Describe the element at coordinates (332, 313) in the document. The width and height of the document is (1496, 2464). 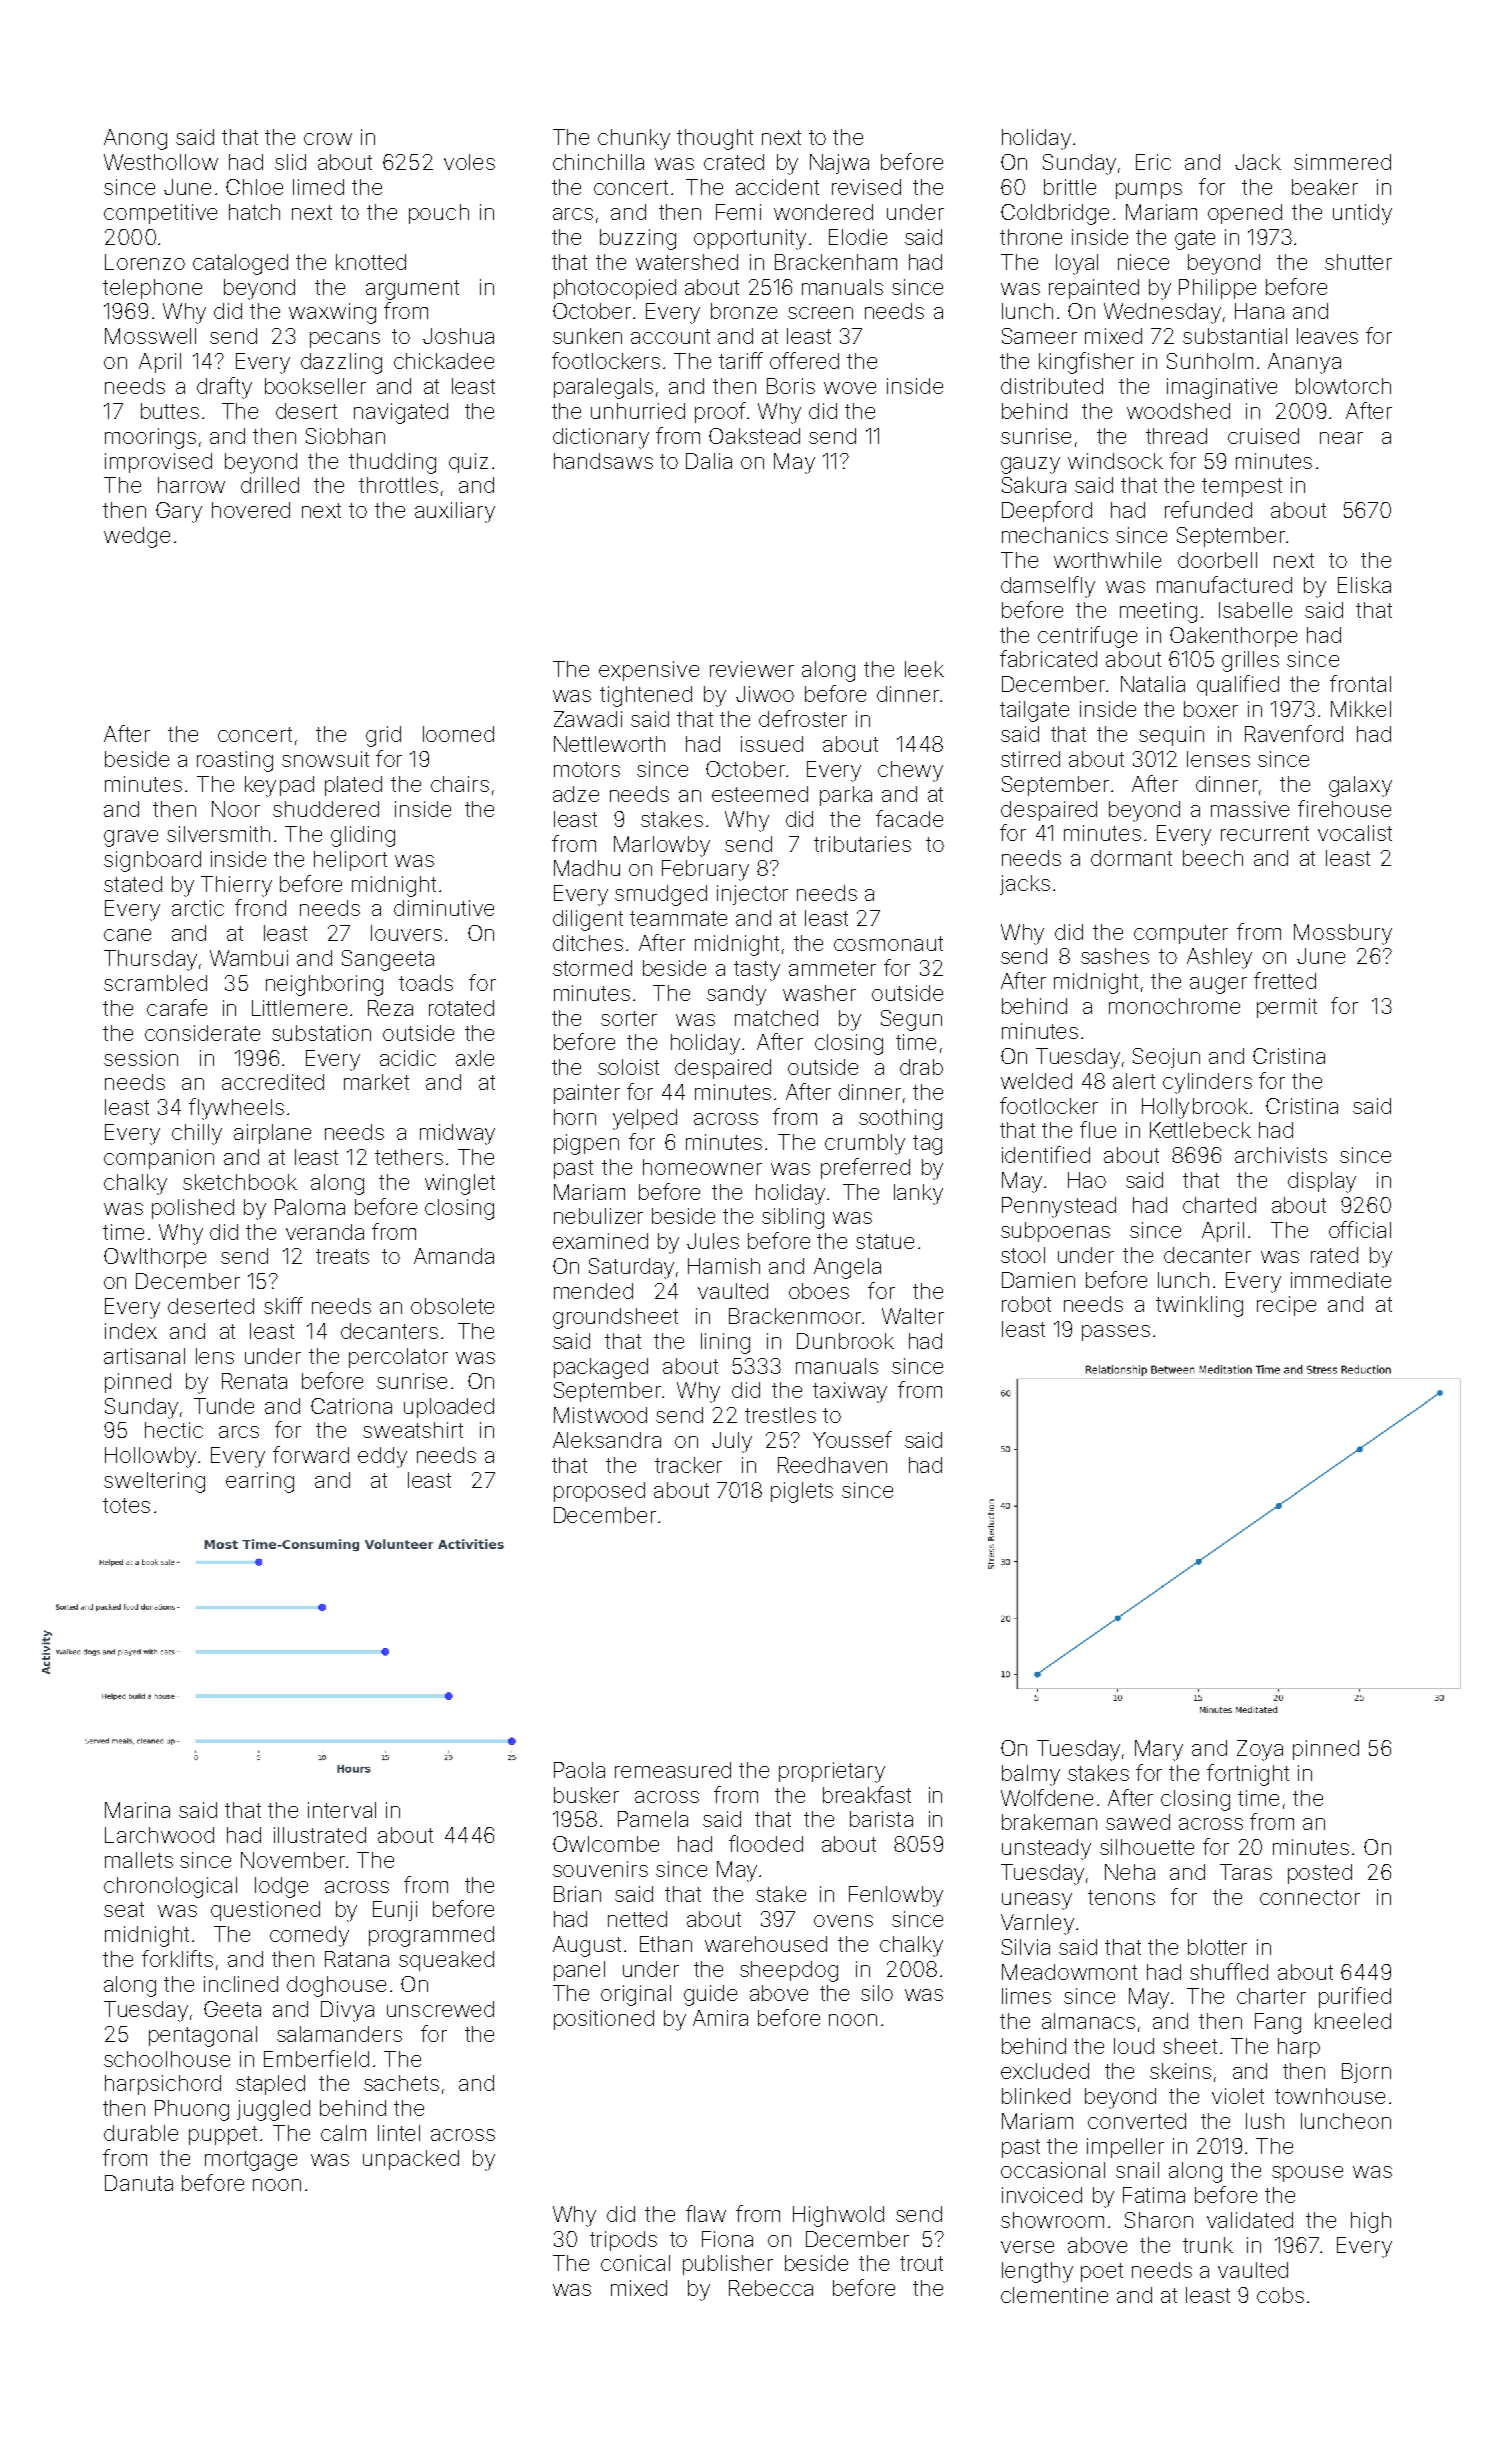
I see `waxwing` at that location.
